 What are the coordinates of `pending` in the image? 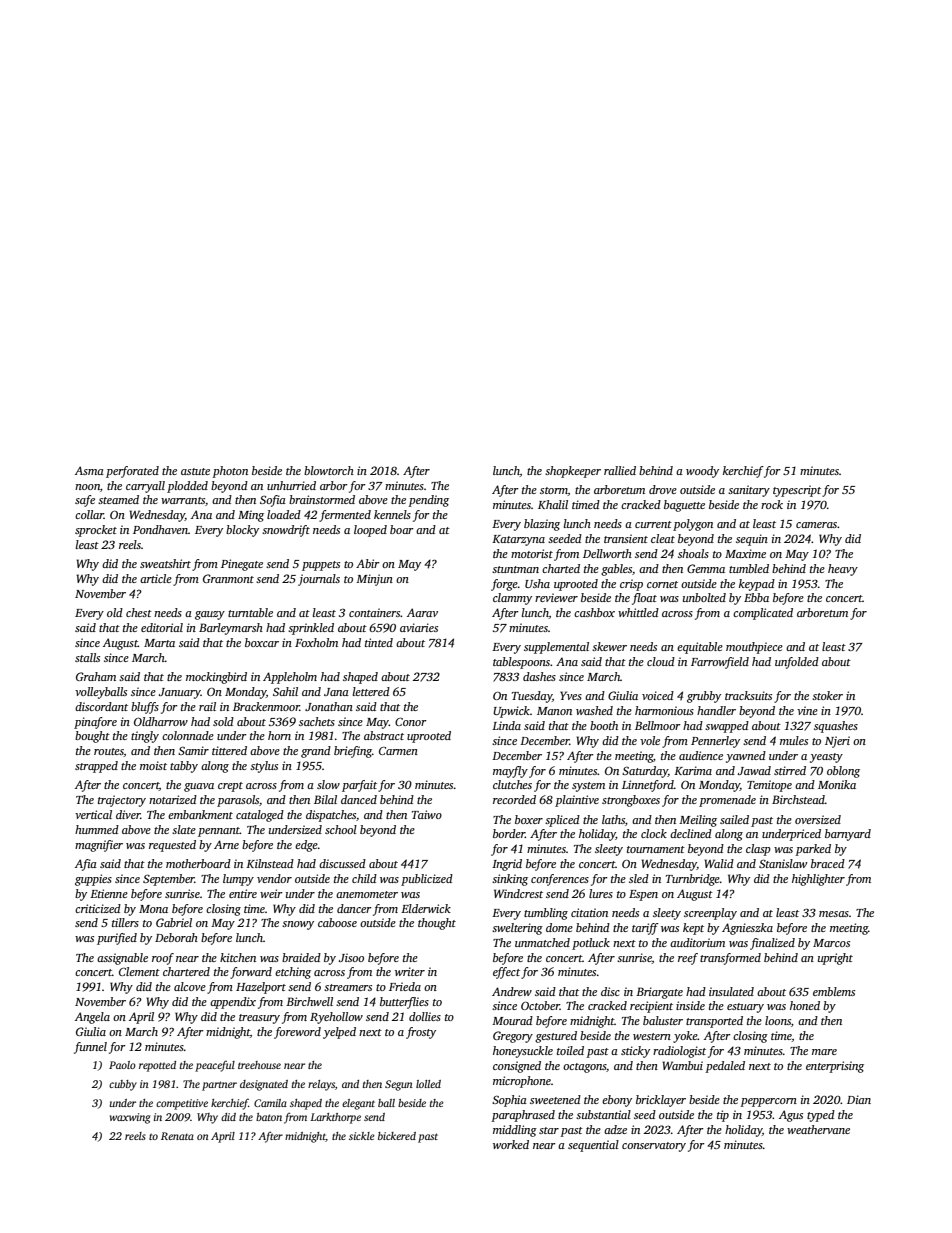 It's located at (428, 501).
